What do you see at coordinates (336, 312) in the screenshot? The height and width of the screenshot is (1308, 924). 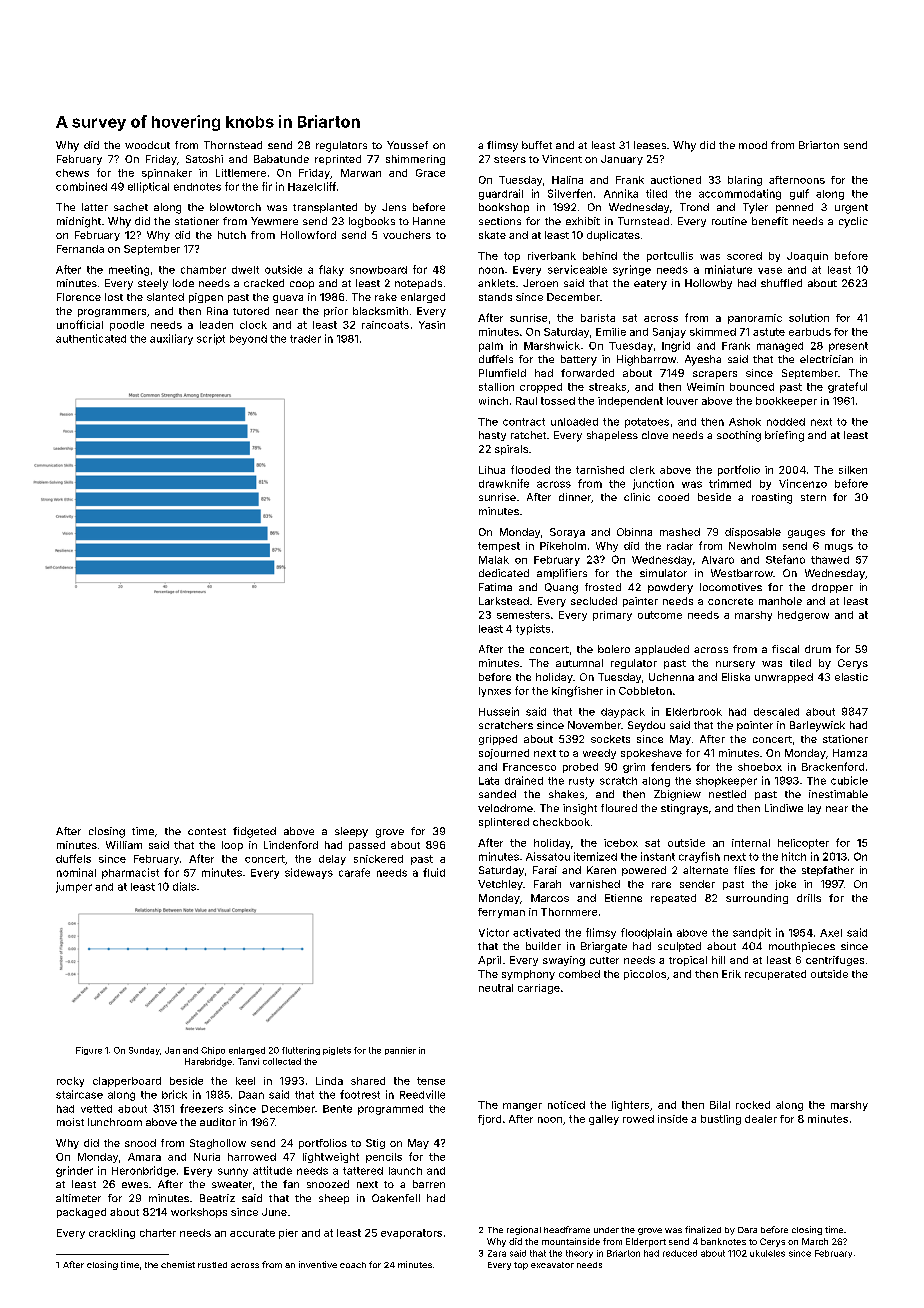 I see `prior` at bounding box center [336, 312].
